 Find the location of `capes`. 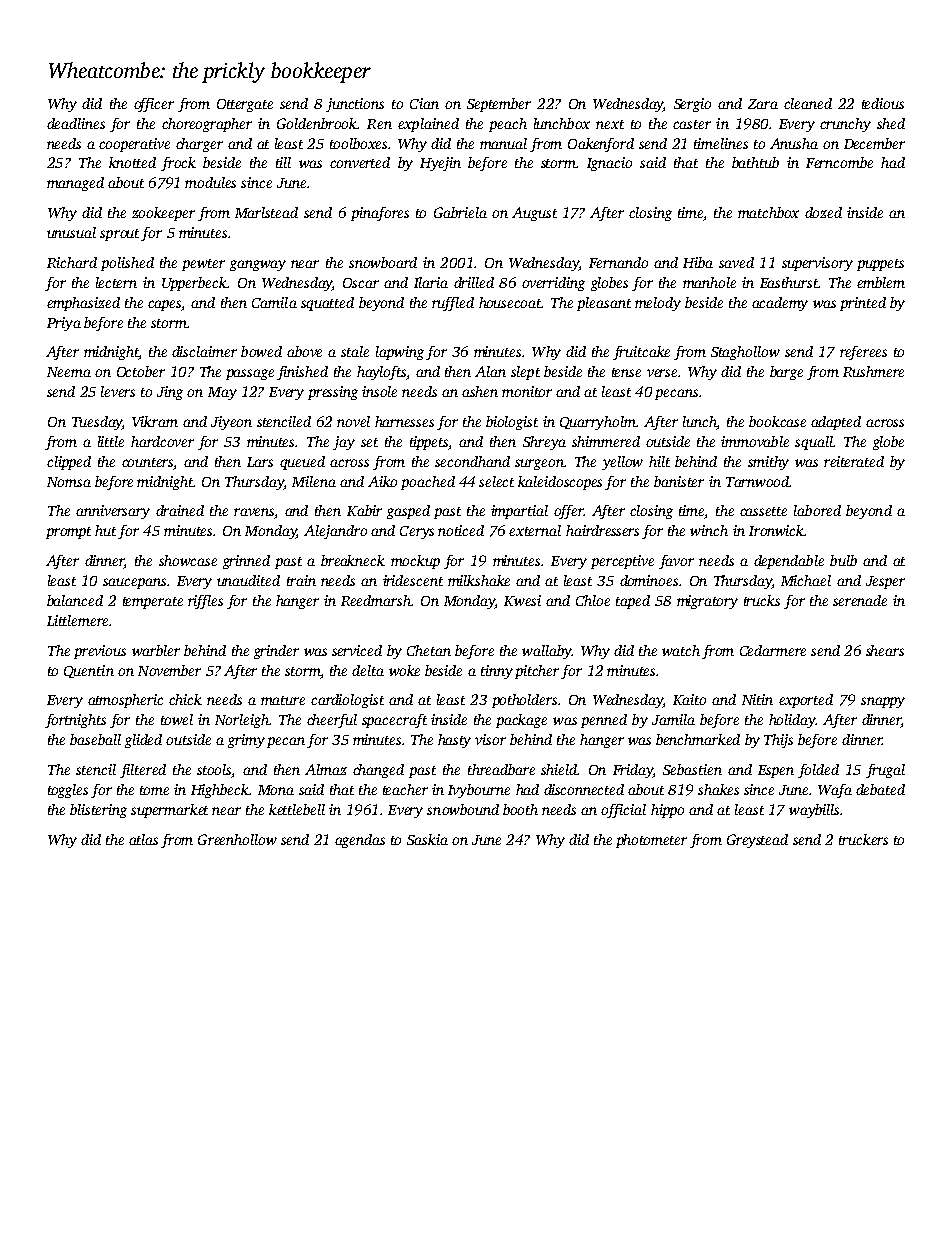

capes is located at coordinates (165, 305).
